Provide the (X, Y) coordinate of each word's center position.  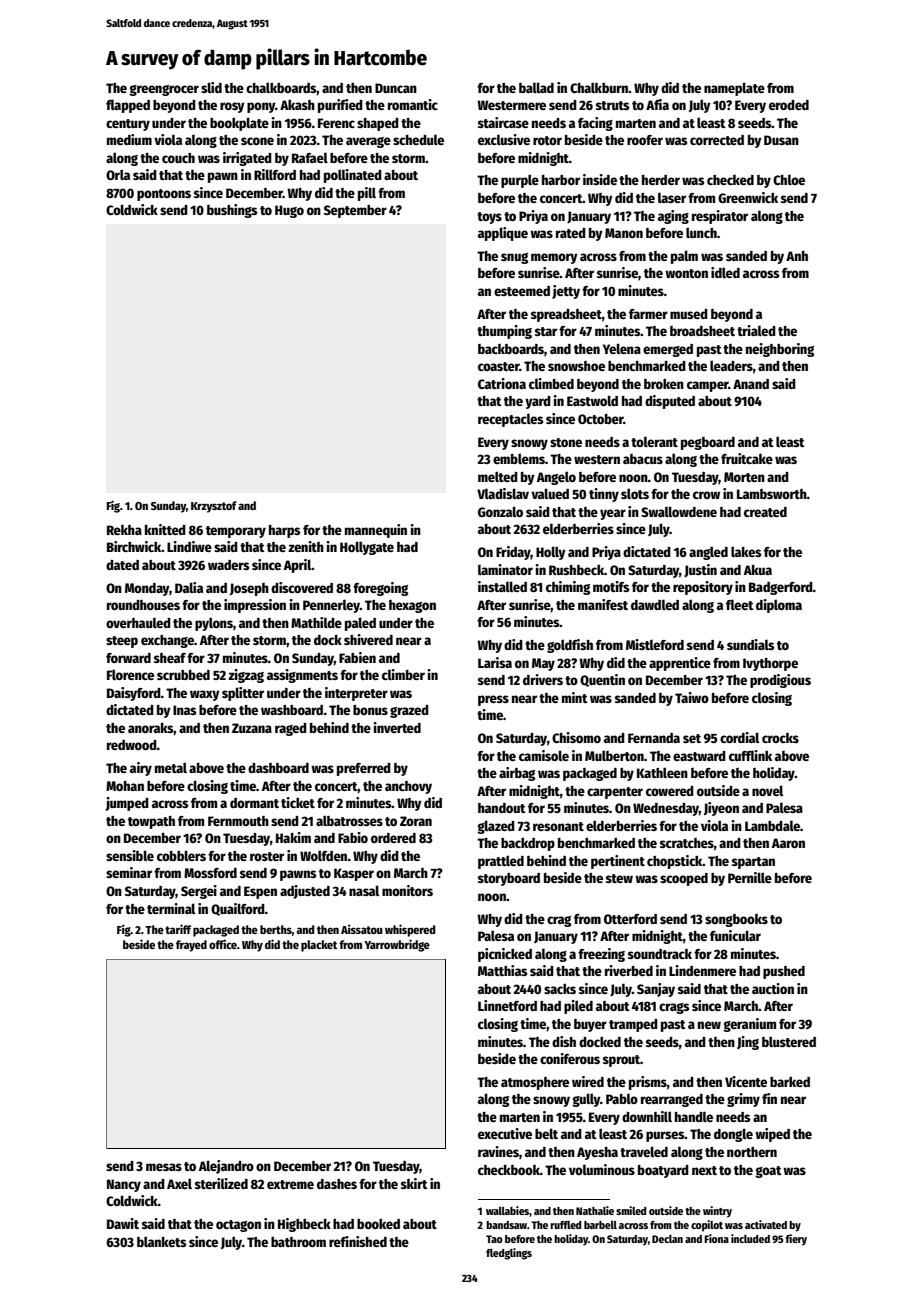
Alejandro (226, 1167)
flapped (128, 106)
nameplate (734, 89)
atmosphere (535, 1083)
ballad (536, 87)
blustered (789, 1041)
